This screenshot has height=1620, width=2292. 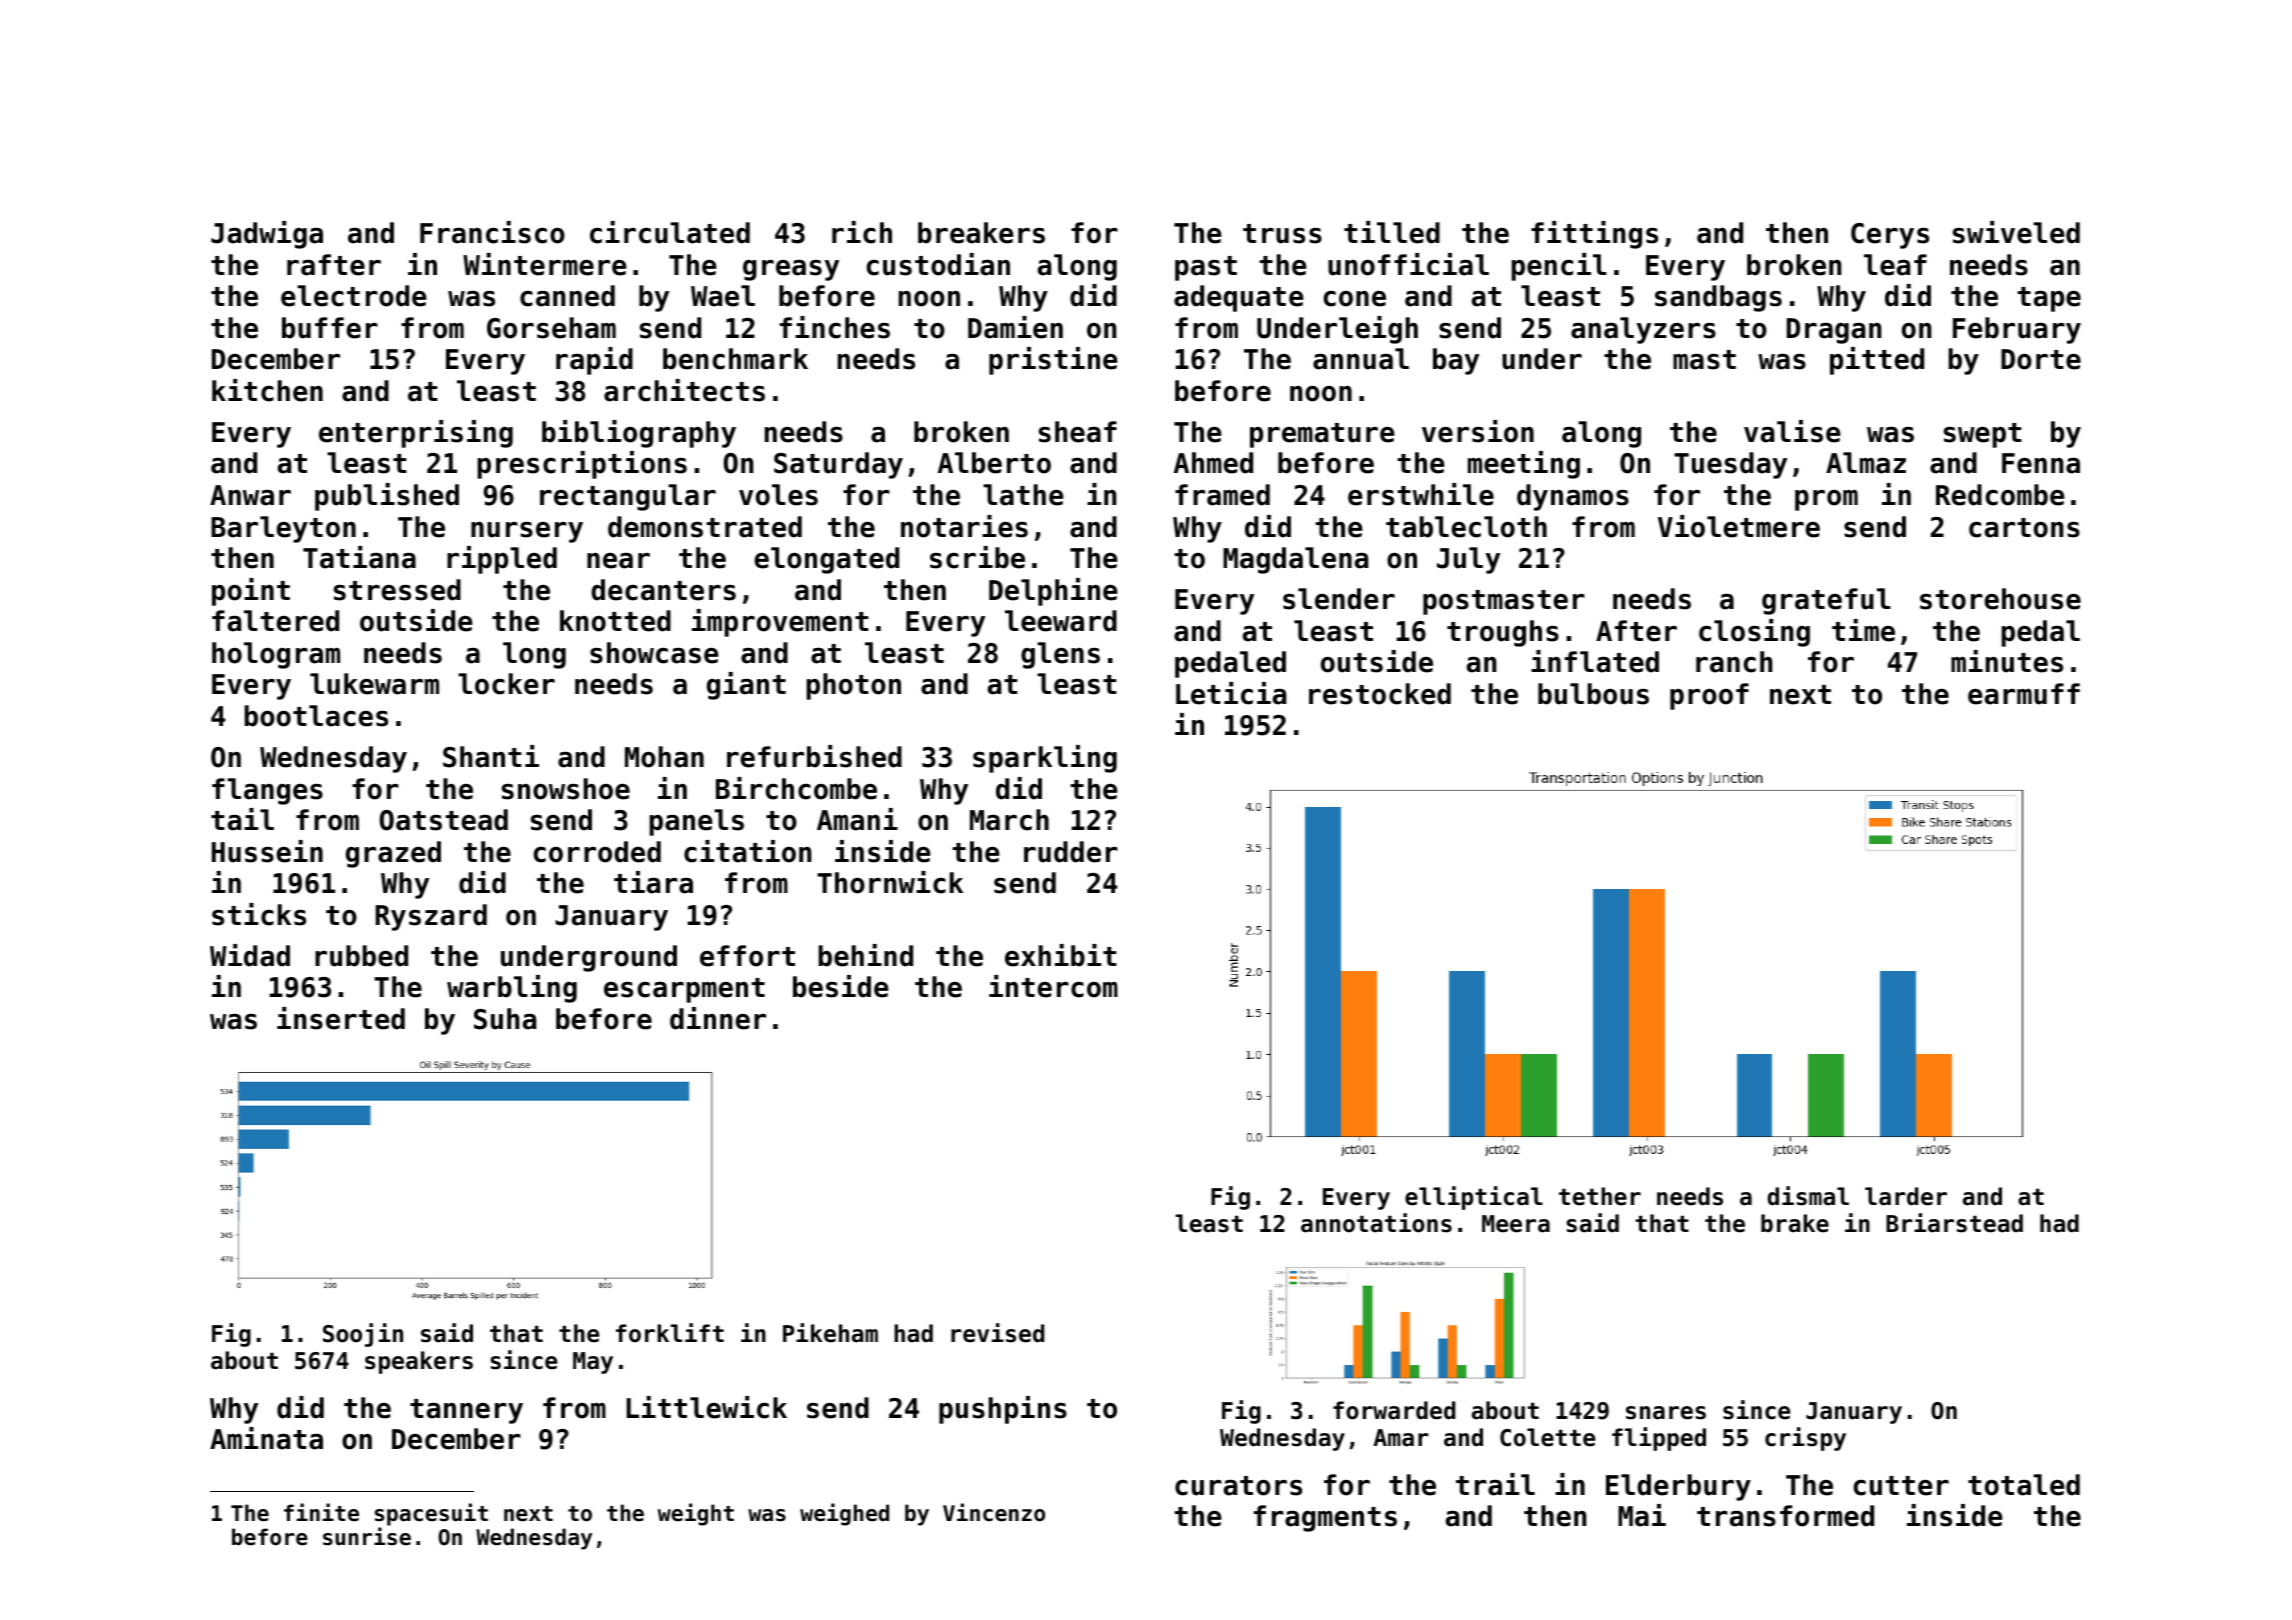 I want to click on tape, so click(x=2049, y=299).
